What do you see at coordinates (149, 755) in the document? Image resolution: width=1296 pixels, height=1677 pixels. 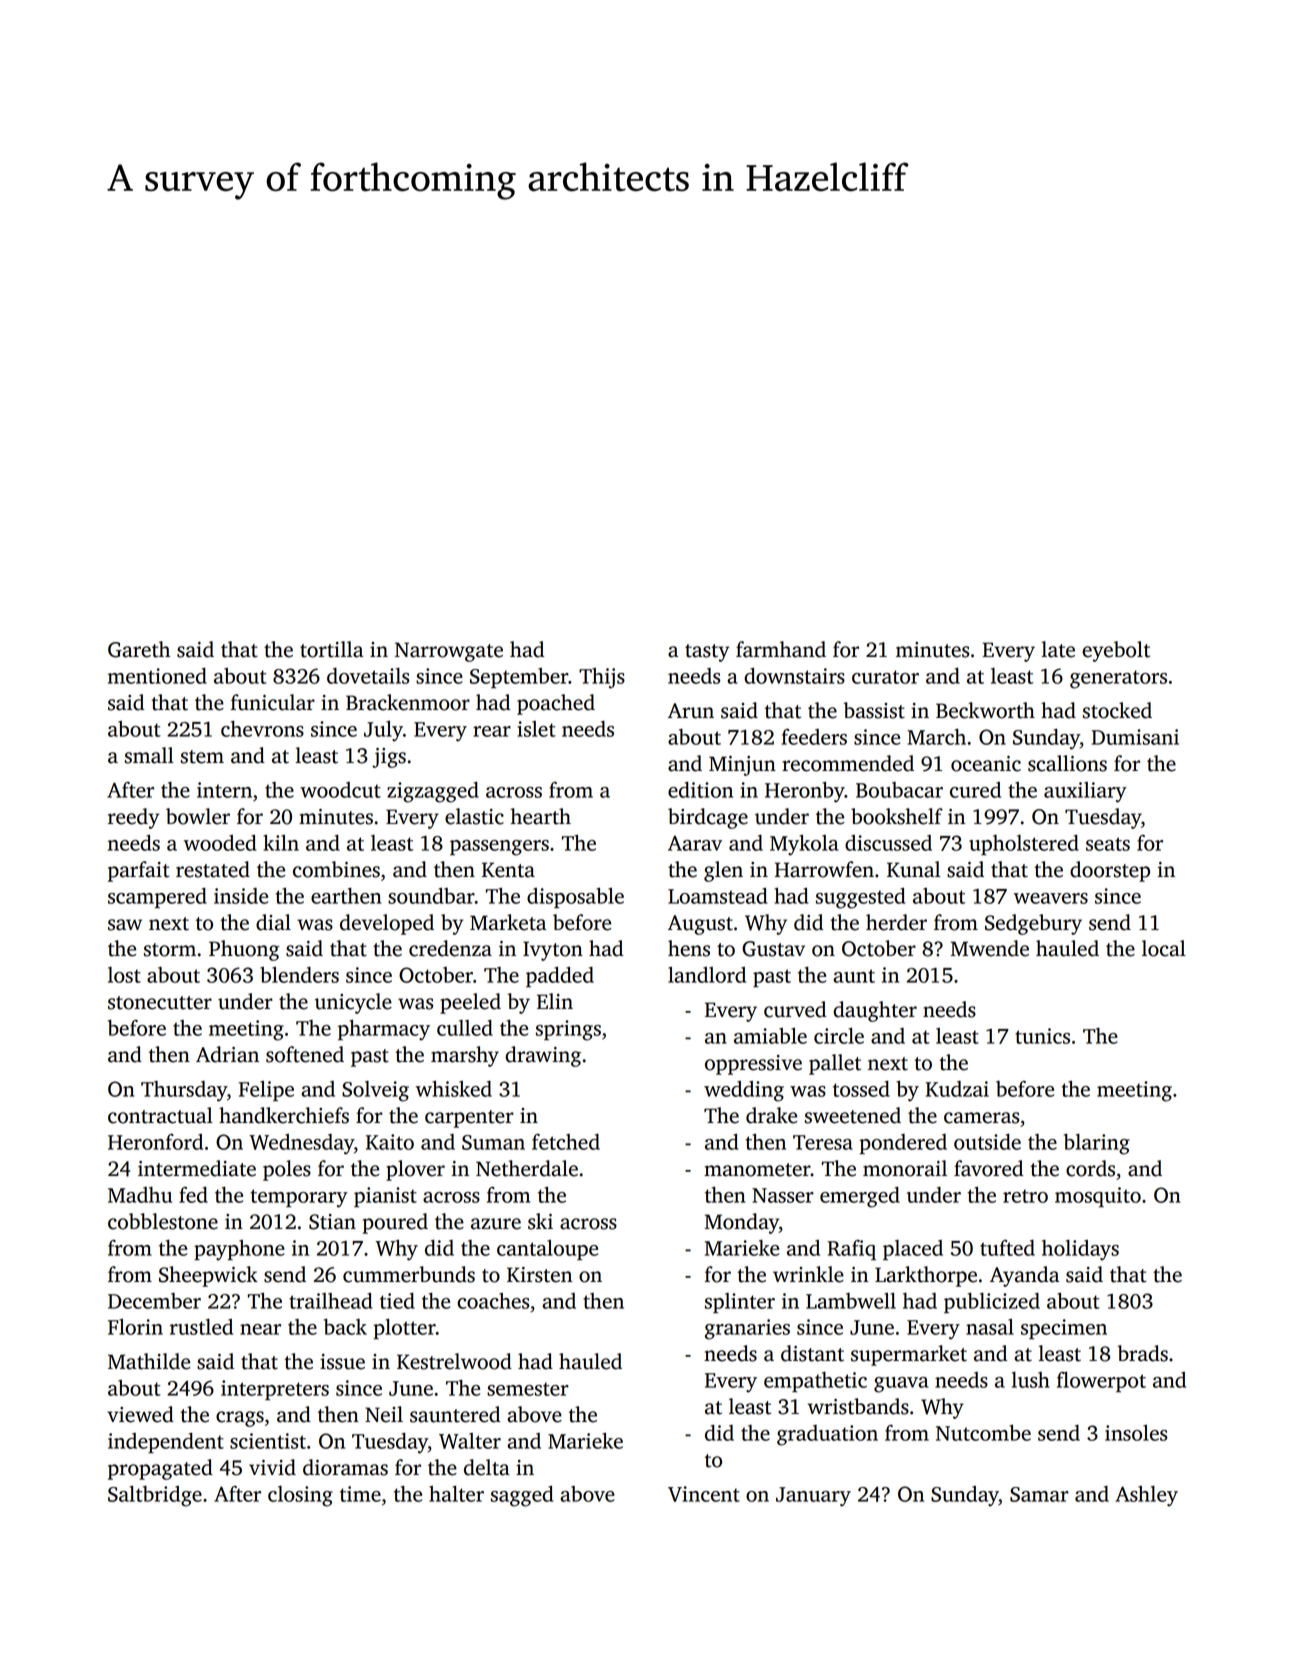 I see `small` at bounding box center [149, 755].
